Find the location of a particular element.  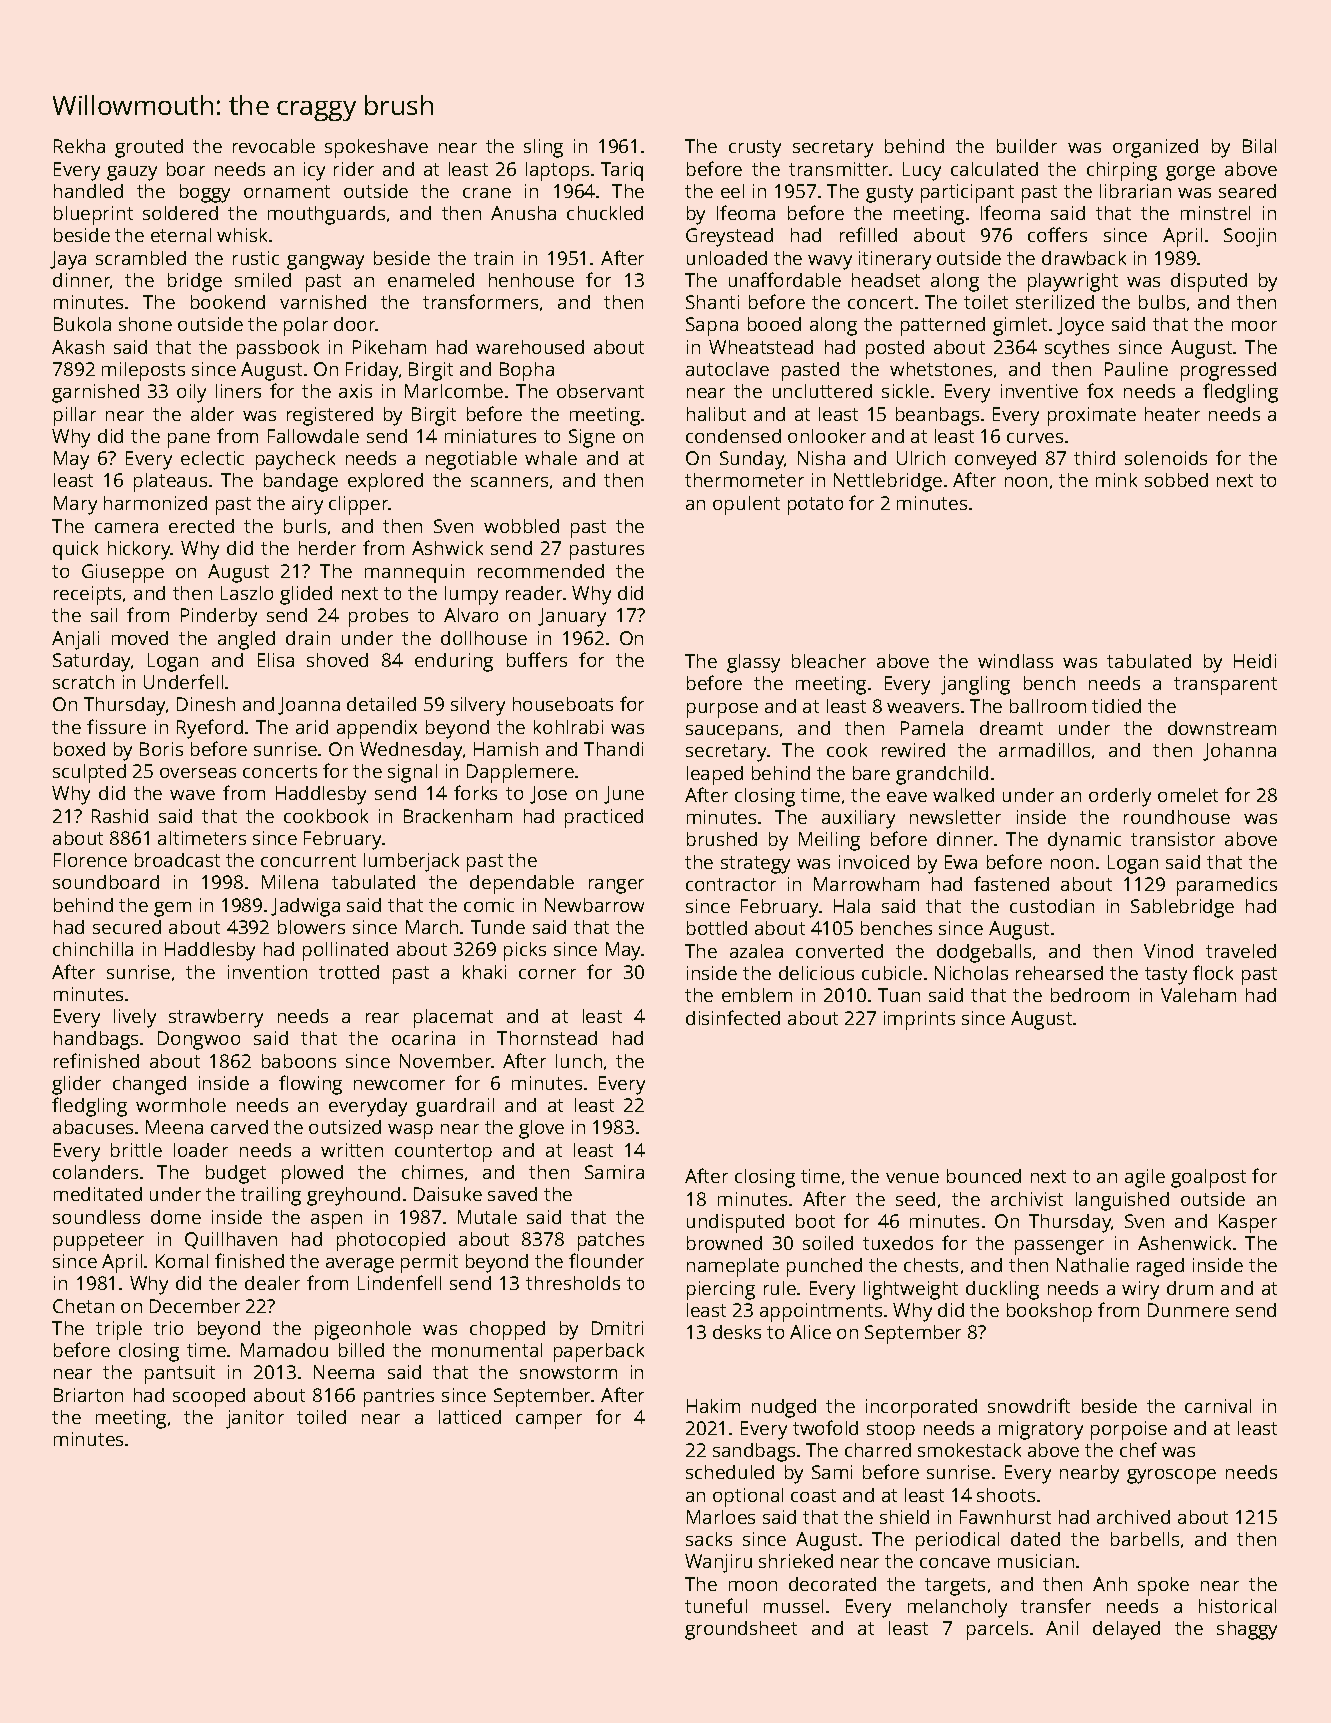

organized is located at coordinates (1155, 148).
